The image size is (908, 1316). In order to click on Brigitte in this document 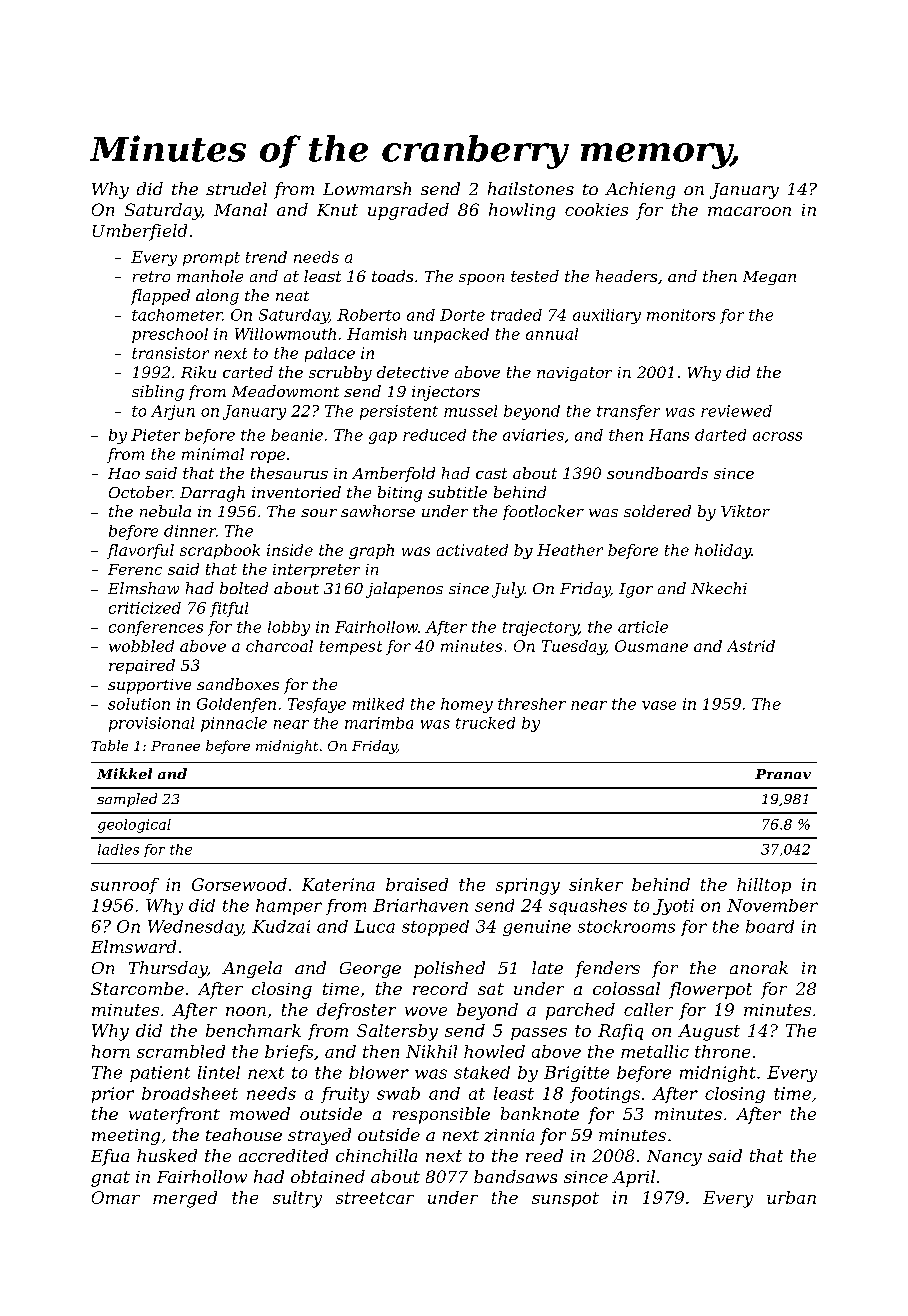, I will do `click(576, 1074)`.
